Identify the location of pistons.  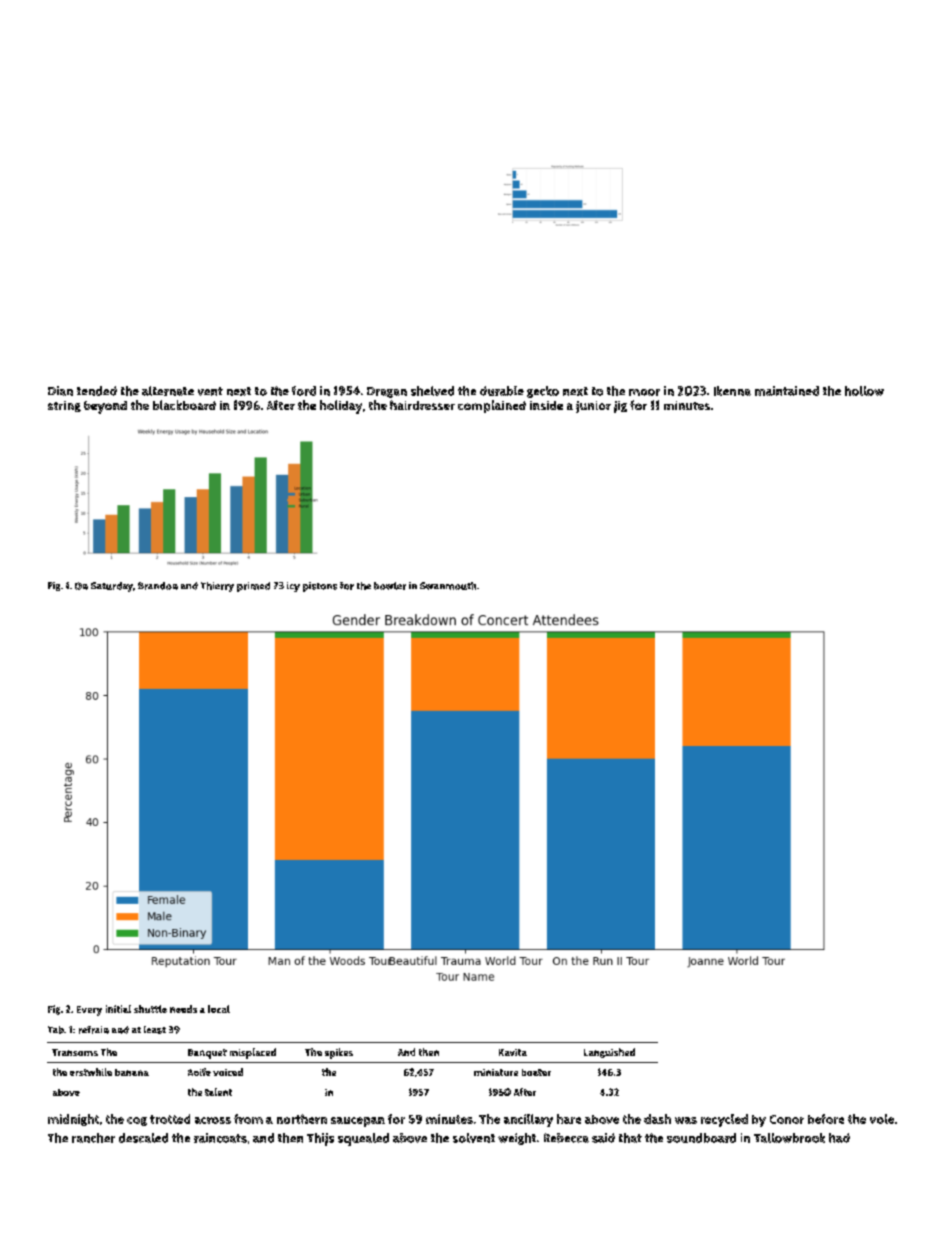
(320, 587).
